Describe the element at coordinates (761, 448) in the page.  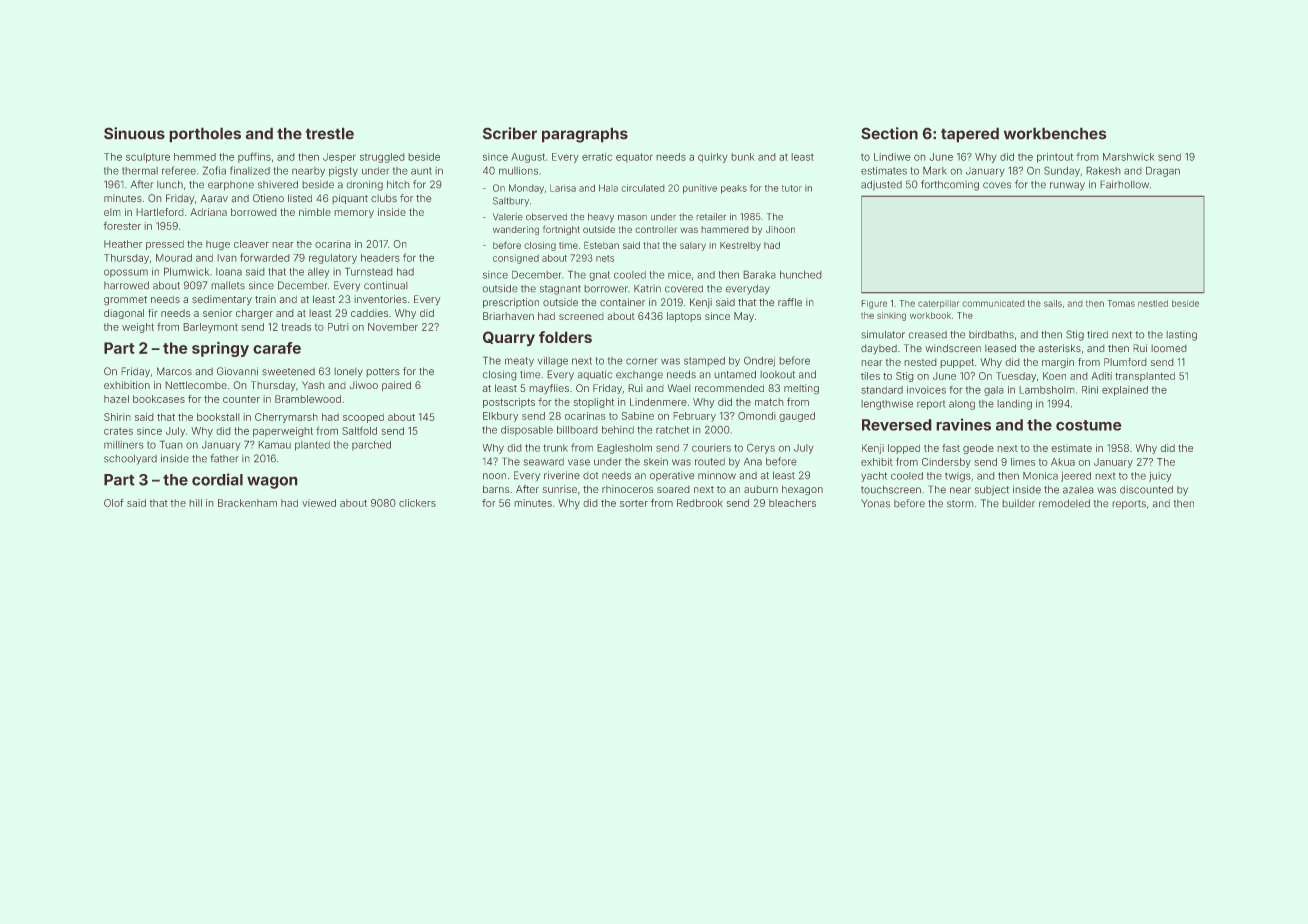
I see `Cerys` at that location.
